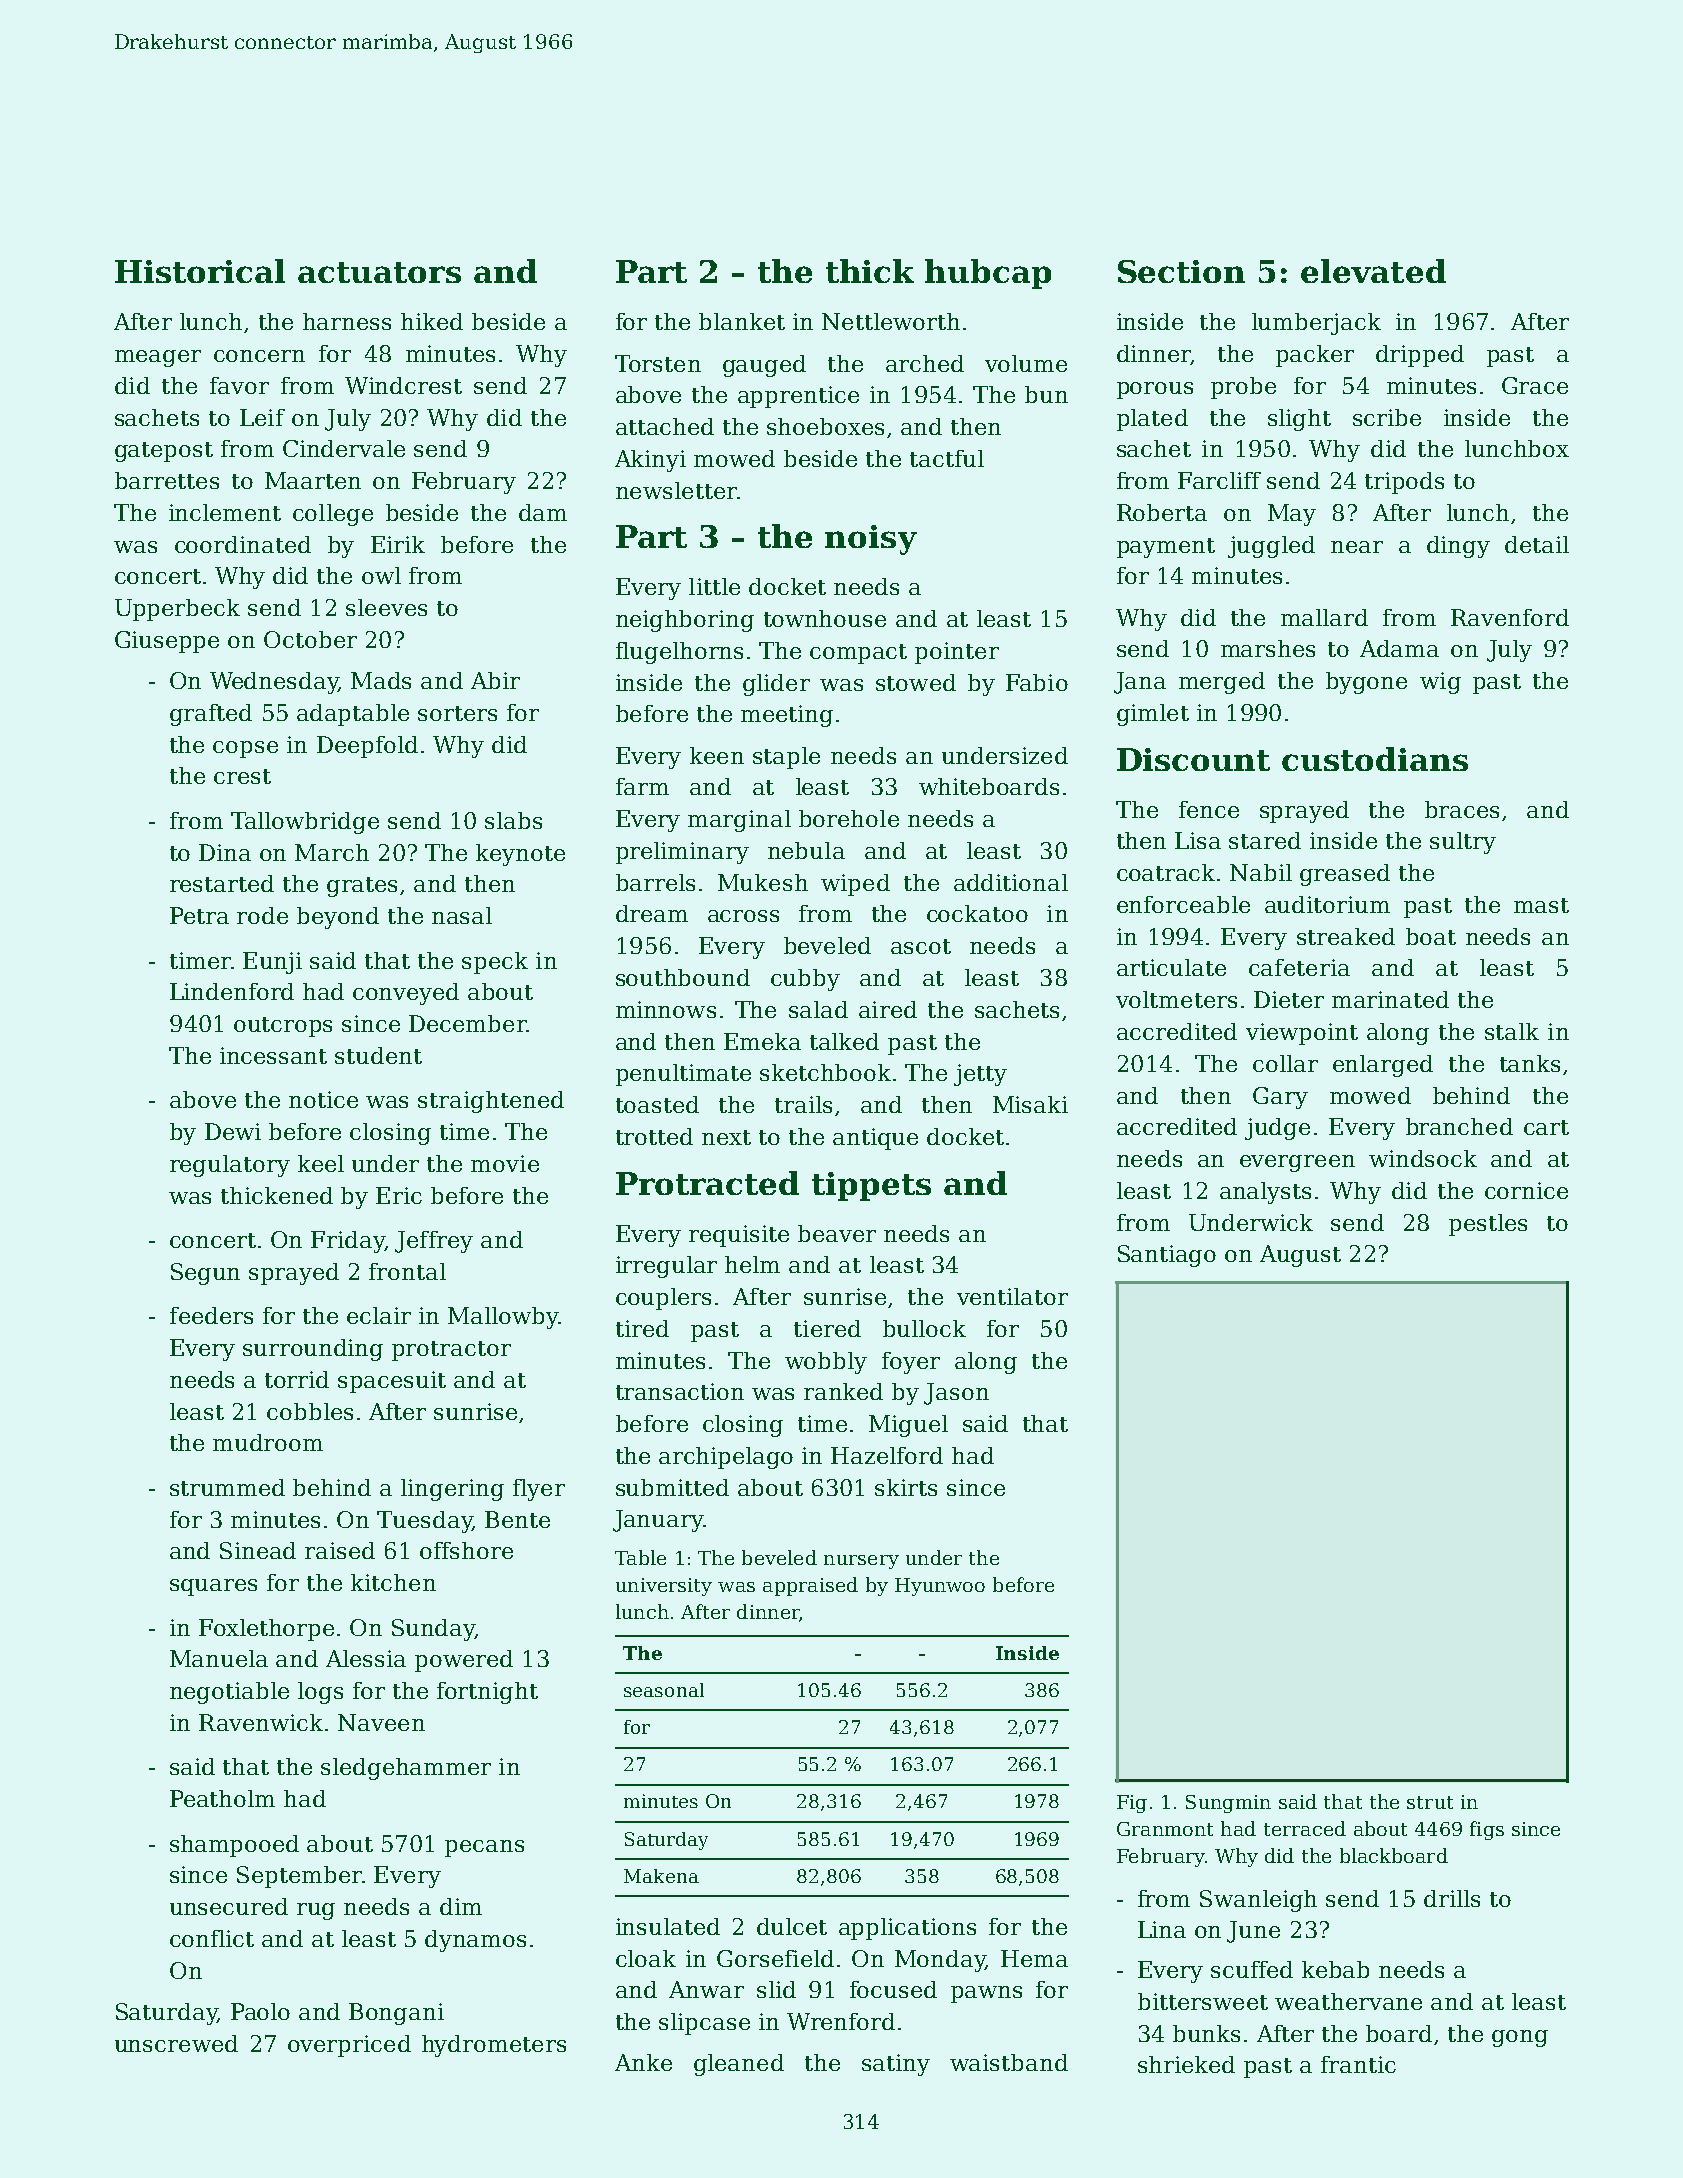 This screenshot has height=2178, width=1683. Describe the element at coordinates (379, 272) in the screenshot. I see `actuators` at that location.
